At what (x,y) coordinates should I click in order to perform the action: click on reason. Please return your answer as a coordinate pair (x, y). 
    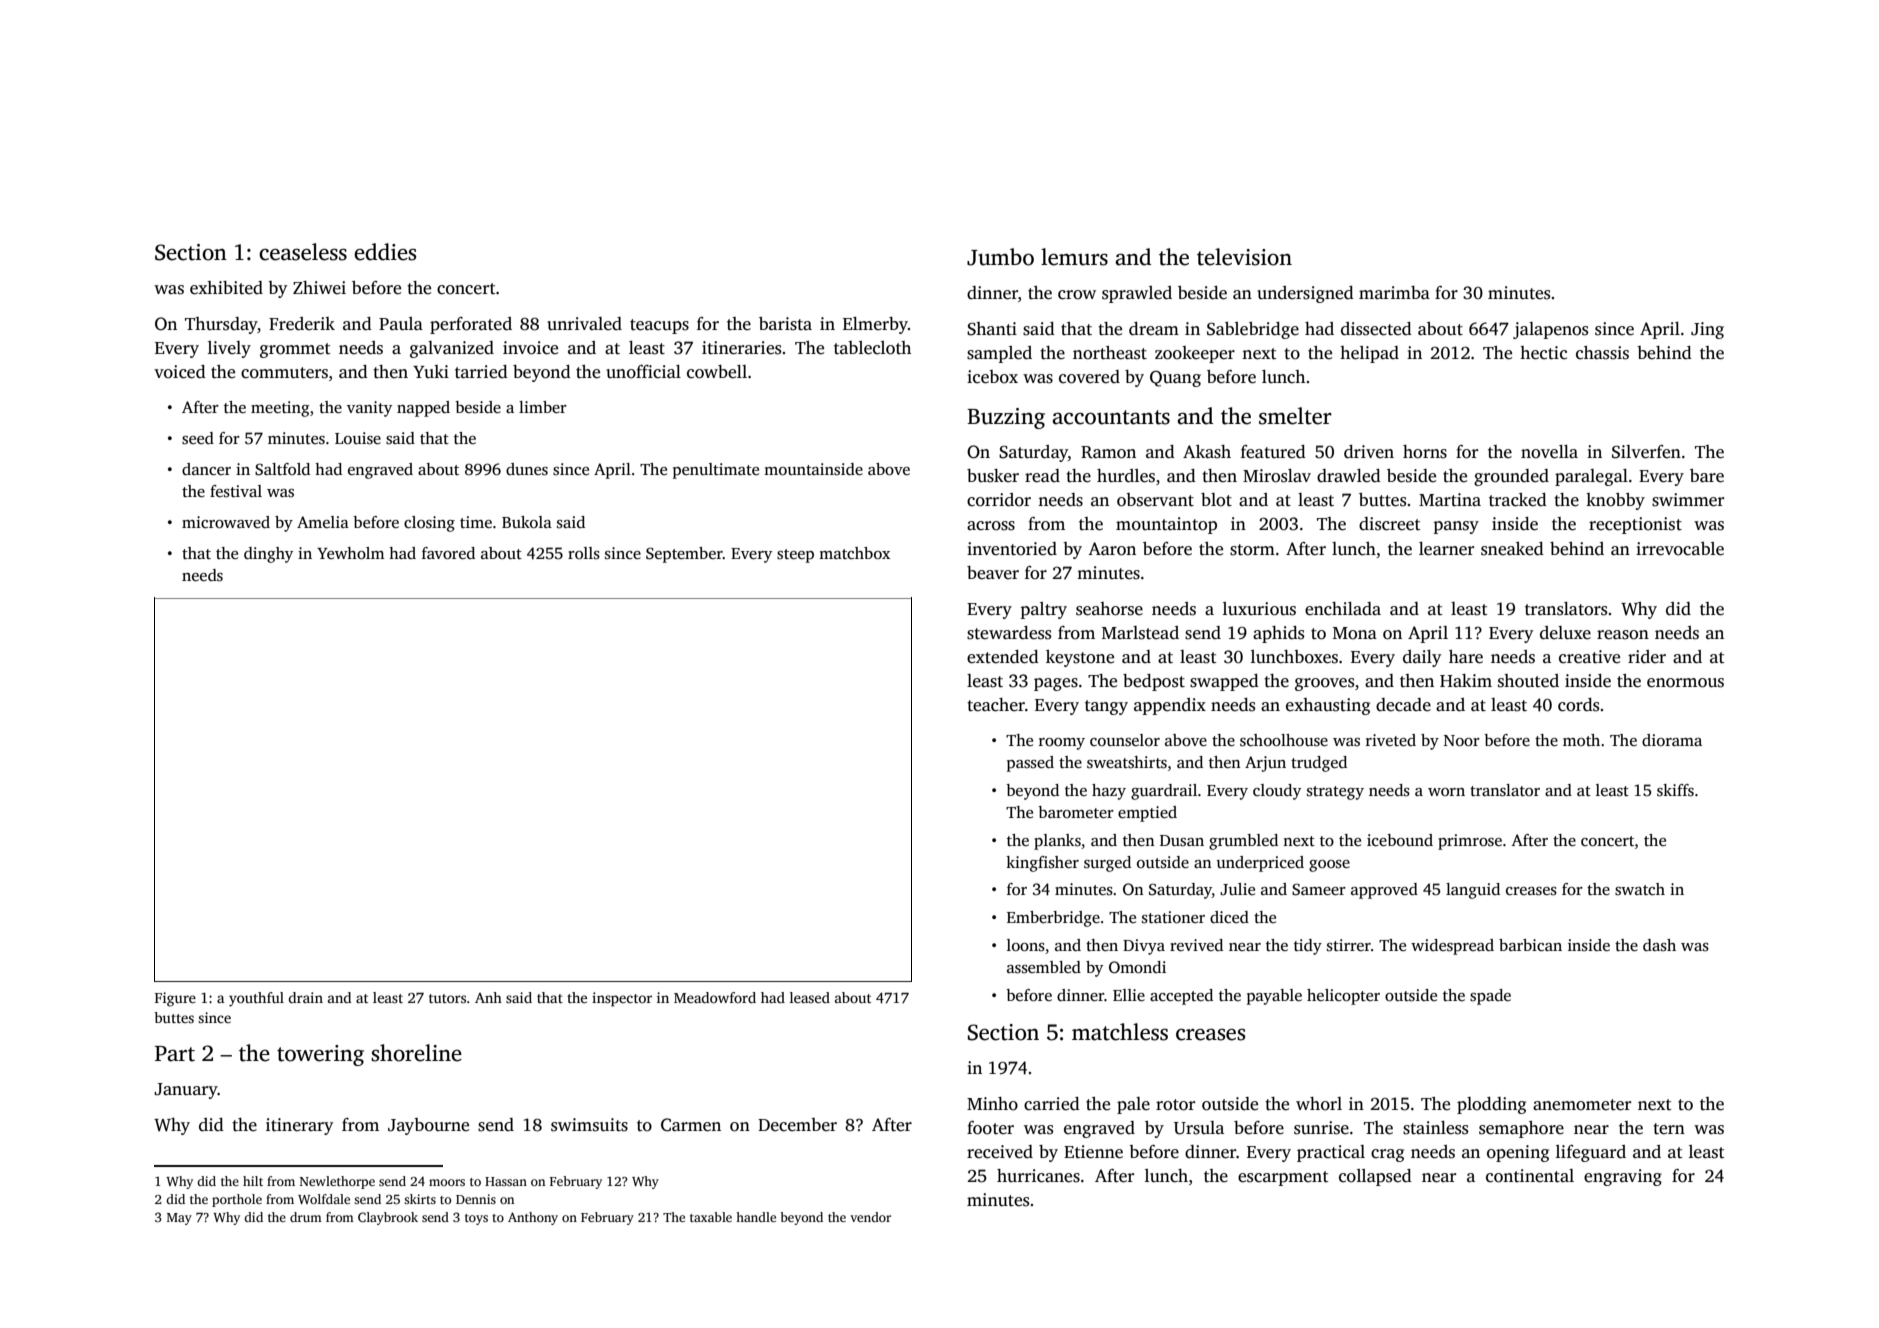
    Looking at the image, I should click on (1623, 635).
